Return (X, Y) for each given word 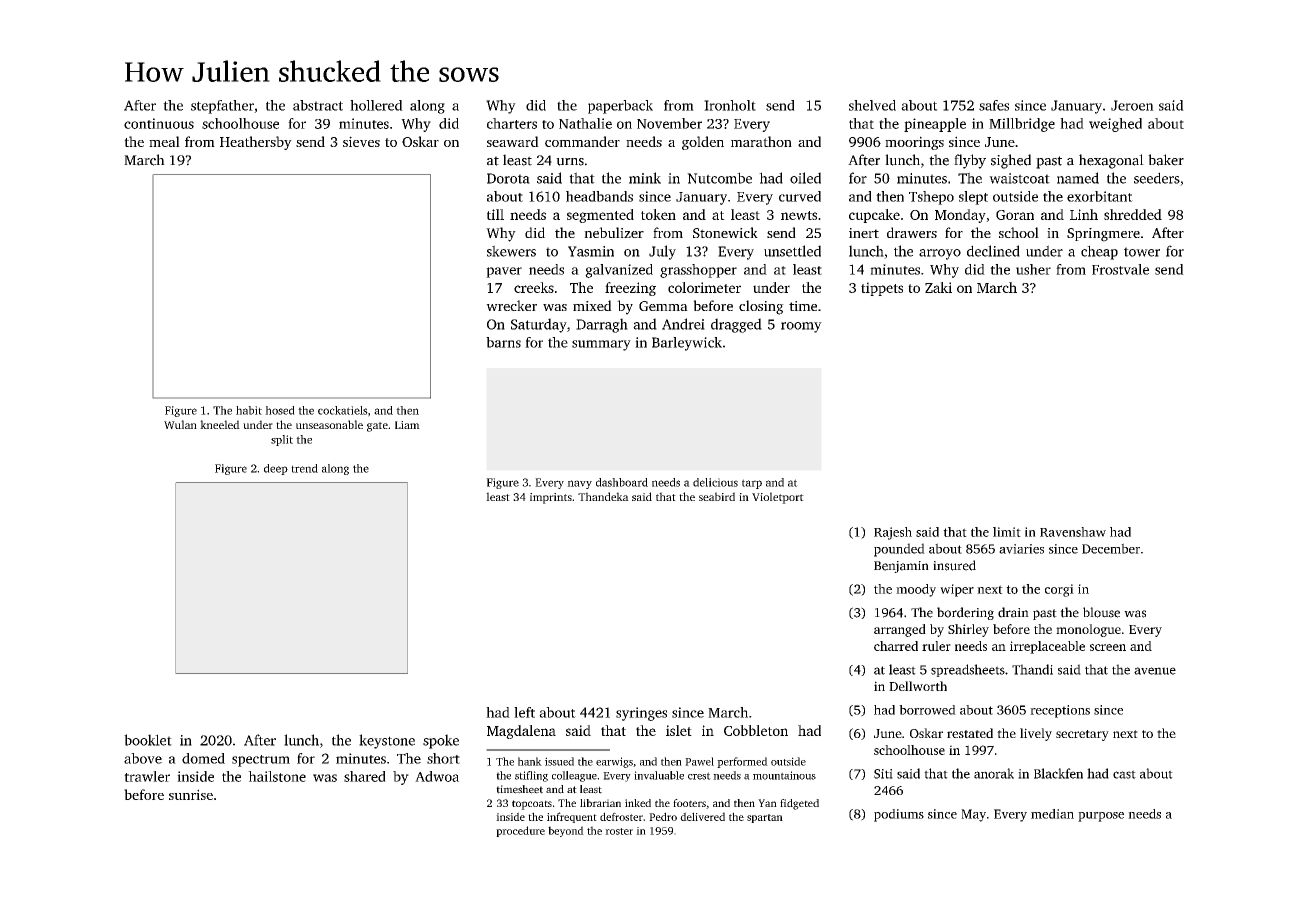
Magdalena (521, 732)
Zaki (938, 287)
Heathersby (256, 143)
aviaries (1021, 549)
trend (304, 468)
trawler (147, 776)
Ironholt (730, 105)
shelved (872, 105)
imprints (551, 498)
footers (689, 803)
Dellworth (918, 686)
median (1052, 814)
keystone (387, 741)
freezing (630, 289)
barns (503, 342)
